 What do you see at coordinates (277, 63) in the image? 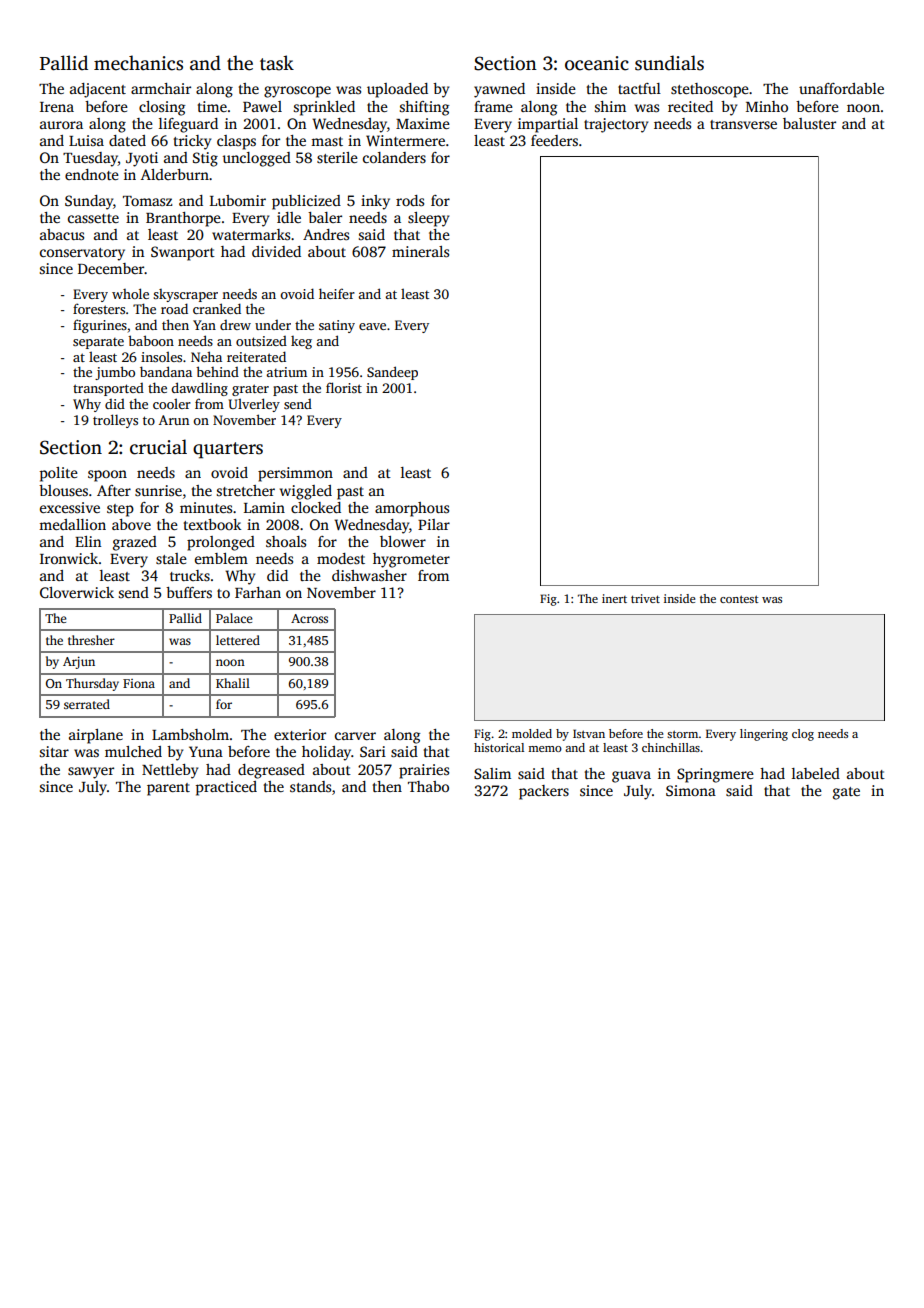
I see `task` at bounding box center [277, 63].
